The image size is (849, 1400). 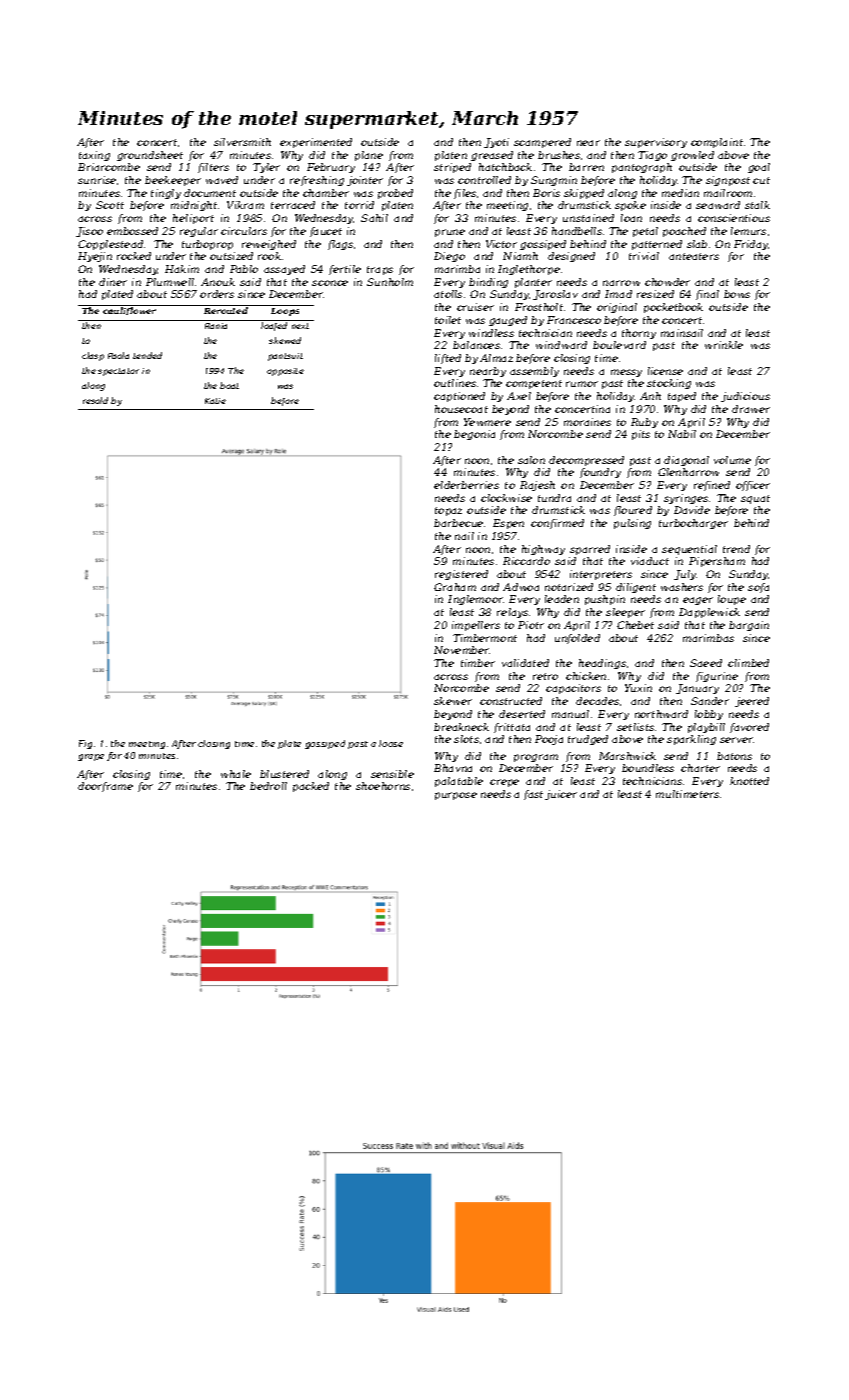 What do you see at coordinates (236, 774) in the screenshot?
I see `whale` at bounding box center [236, 774].
